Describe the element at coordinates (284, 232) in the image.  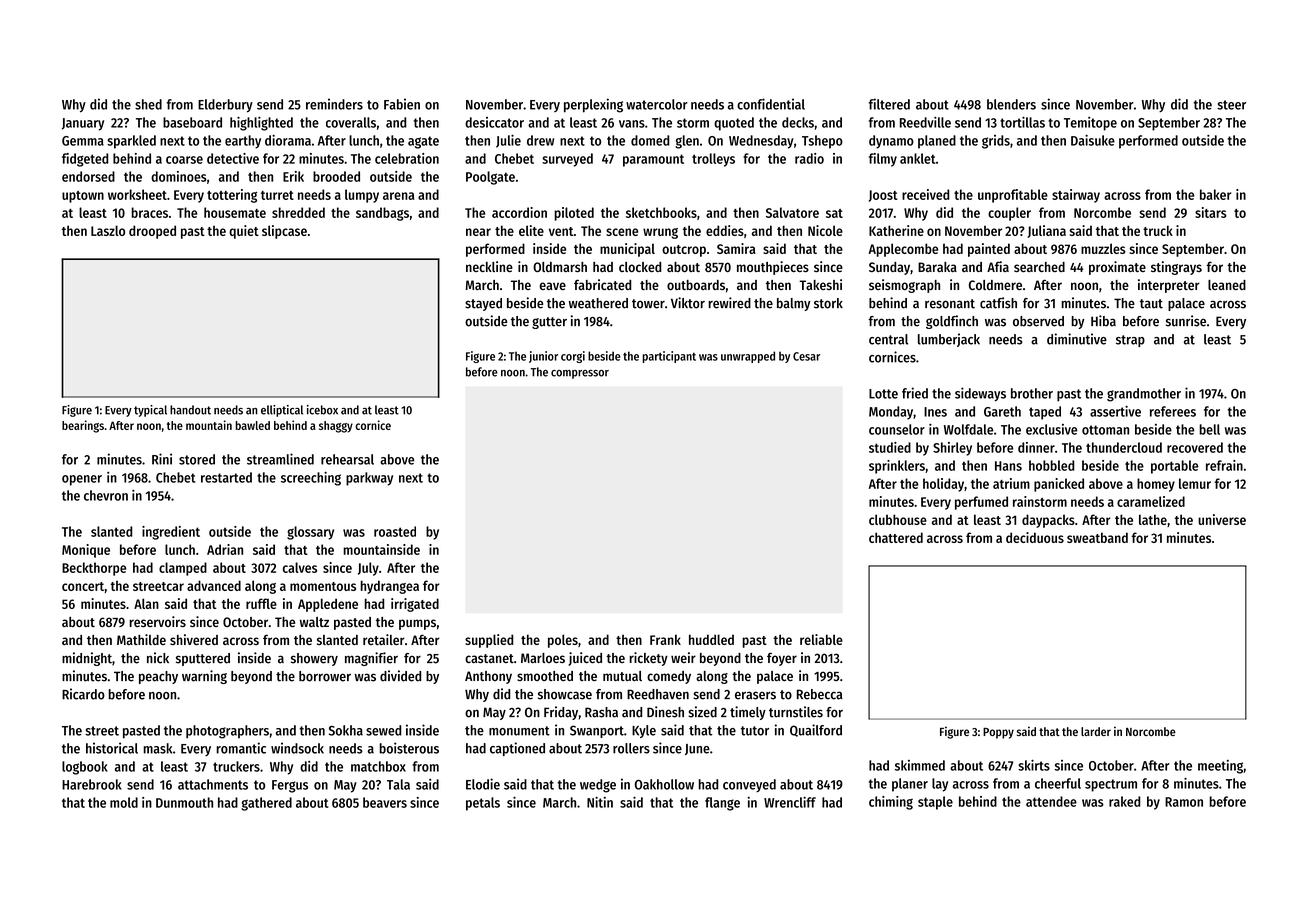
I see `slipcase` at that location.
